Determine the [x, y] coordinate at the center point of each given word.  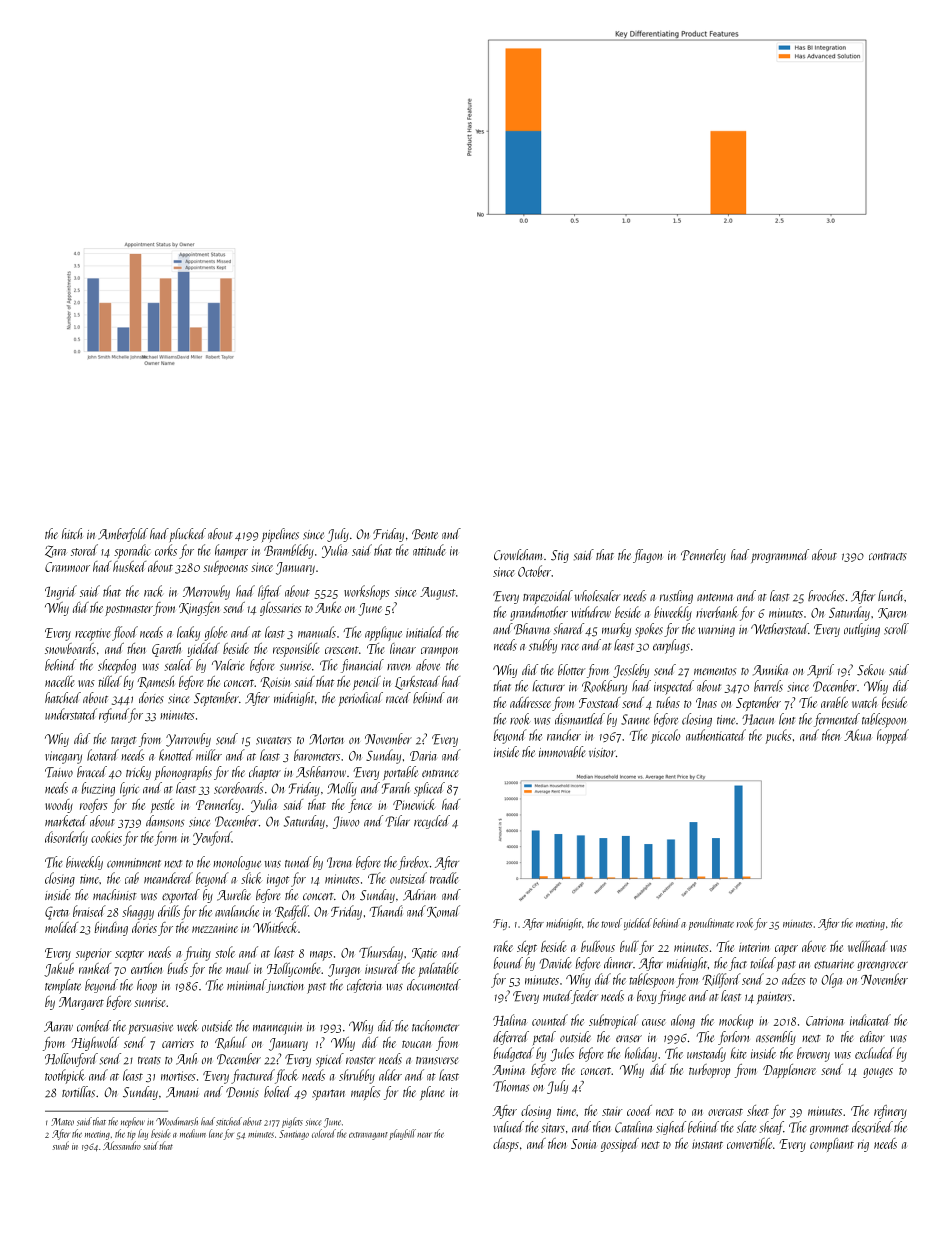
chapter [265, 773]
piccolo [666, 736]
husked [129, 566]
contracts [888, 557]
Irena [339, 862]
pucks [778, 736]
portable [400, 773]
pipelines [280, 535]
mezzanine [215, 928]
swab [61, 1145]
